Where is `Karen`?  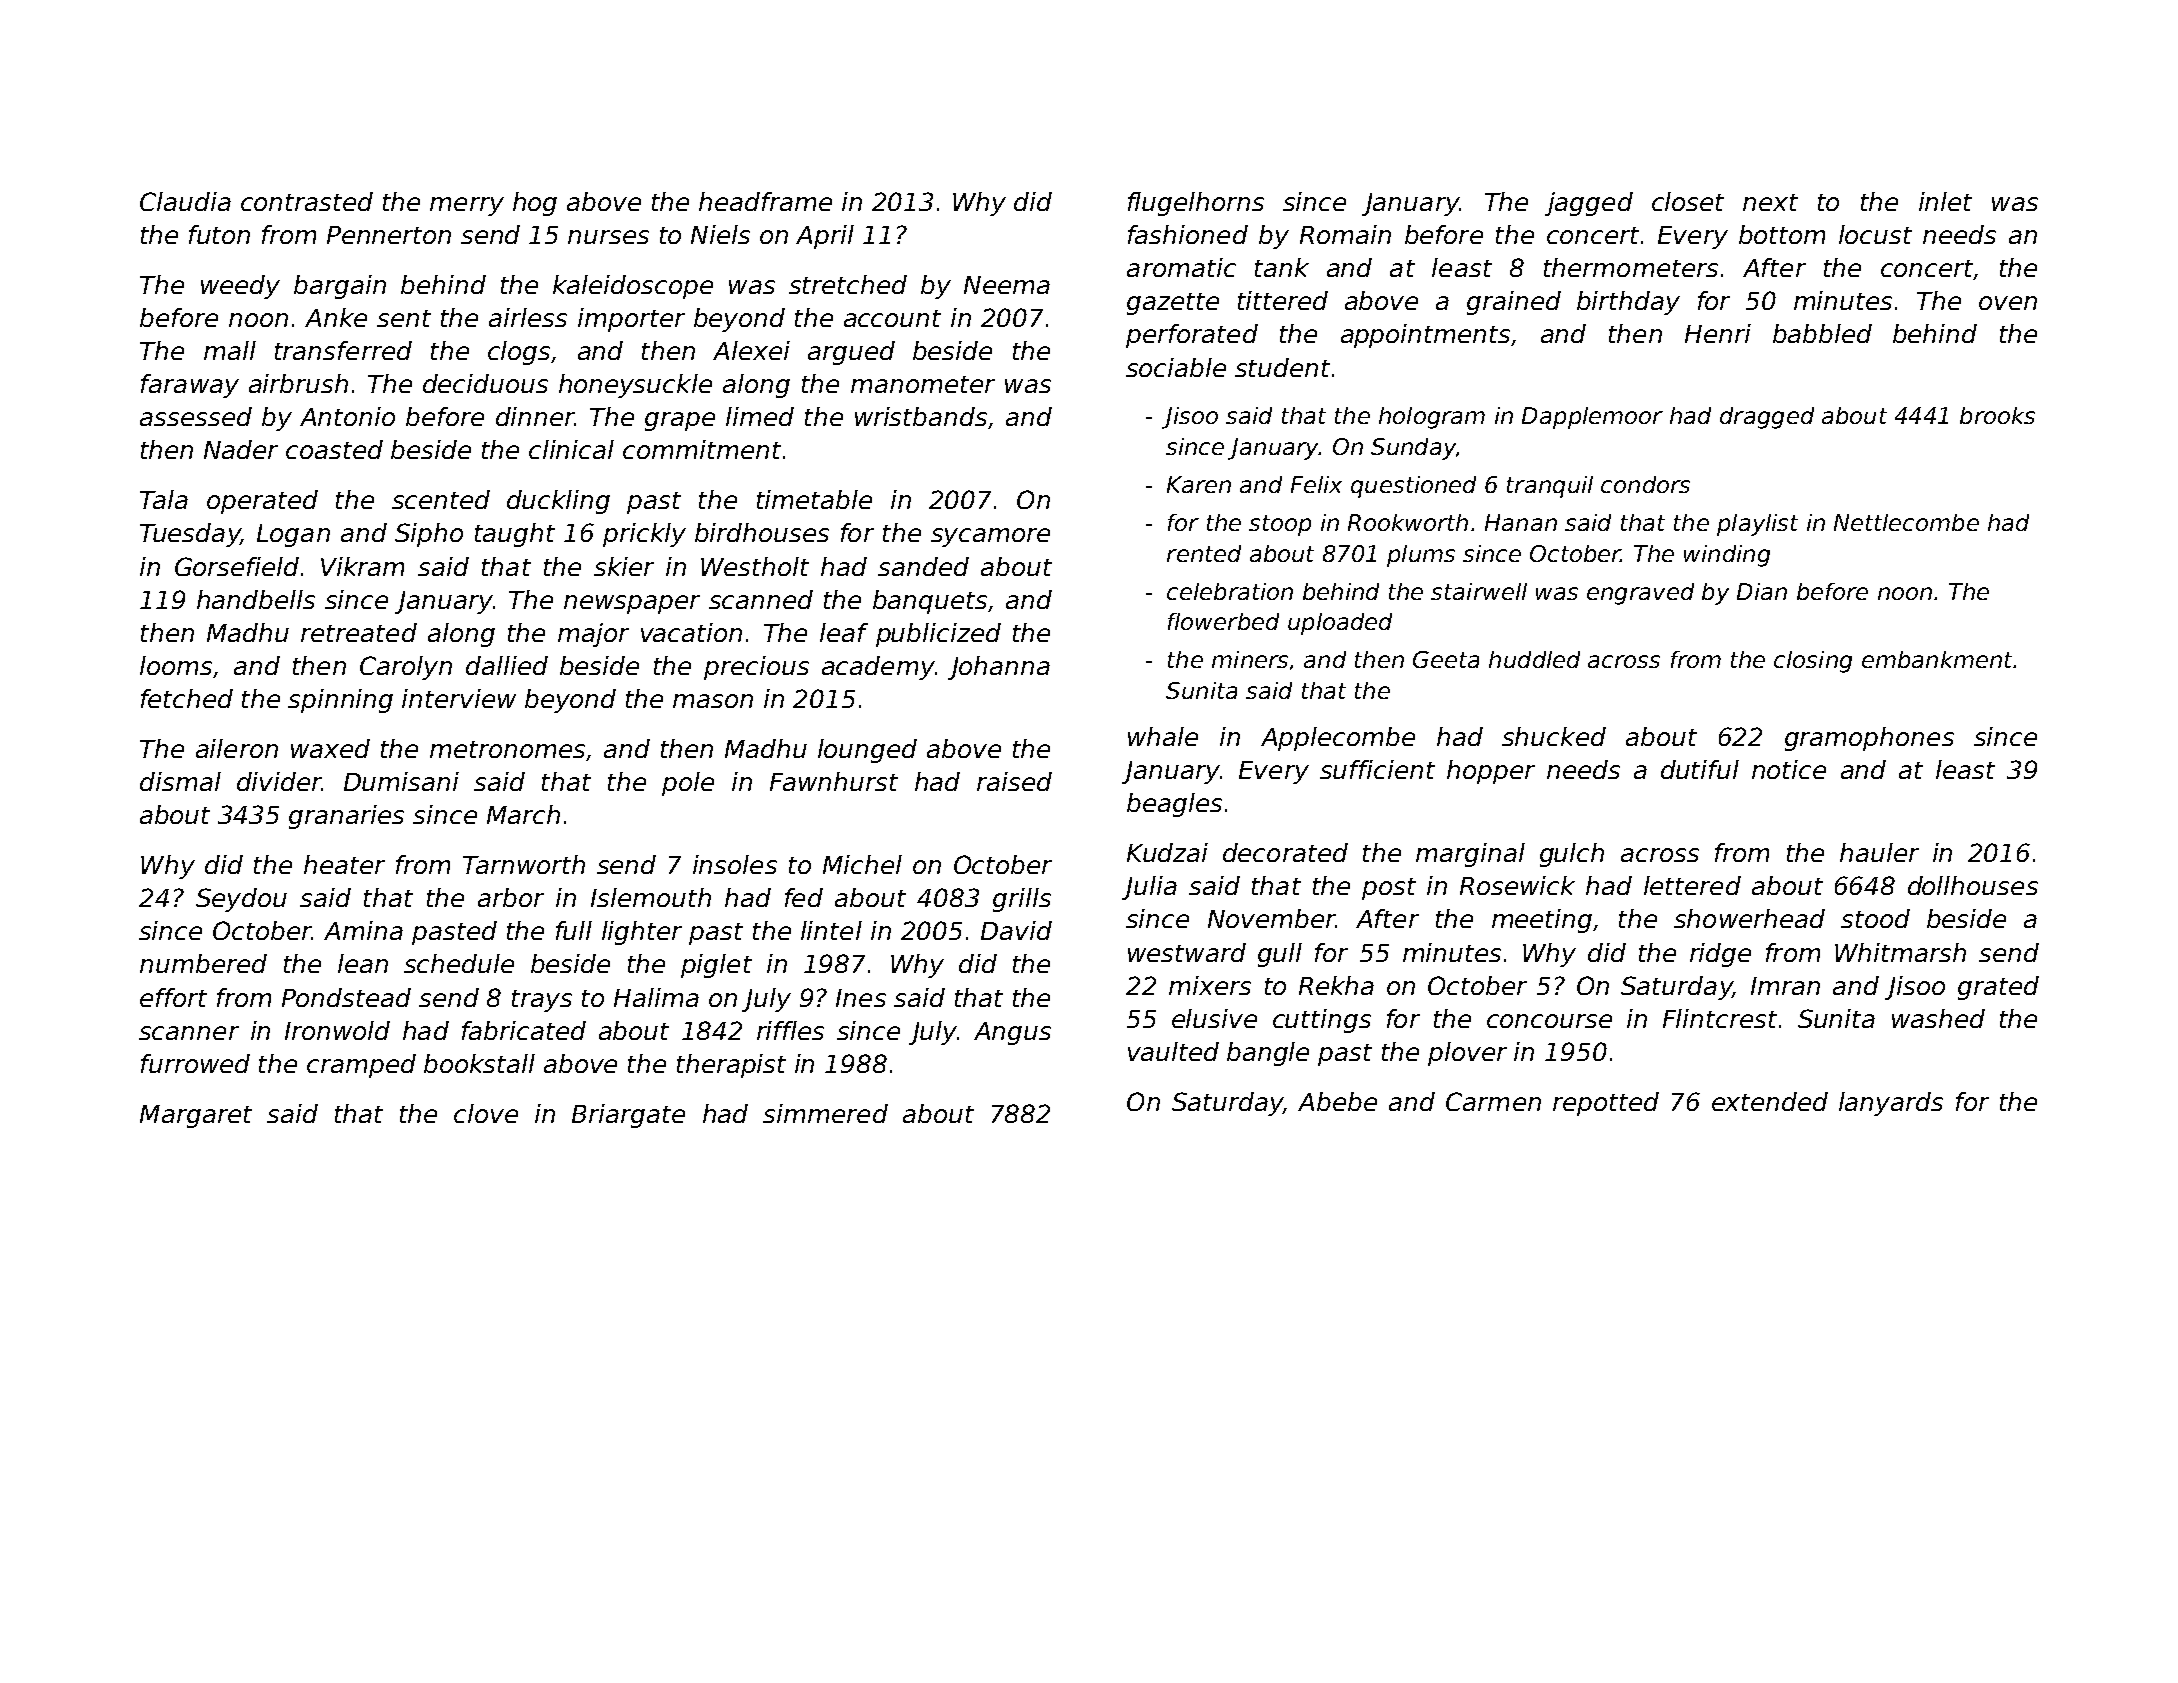 Karen is located at coordinates (1199, 484).
